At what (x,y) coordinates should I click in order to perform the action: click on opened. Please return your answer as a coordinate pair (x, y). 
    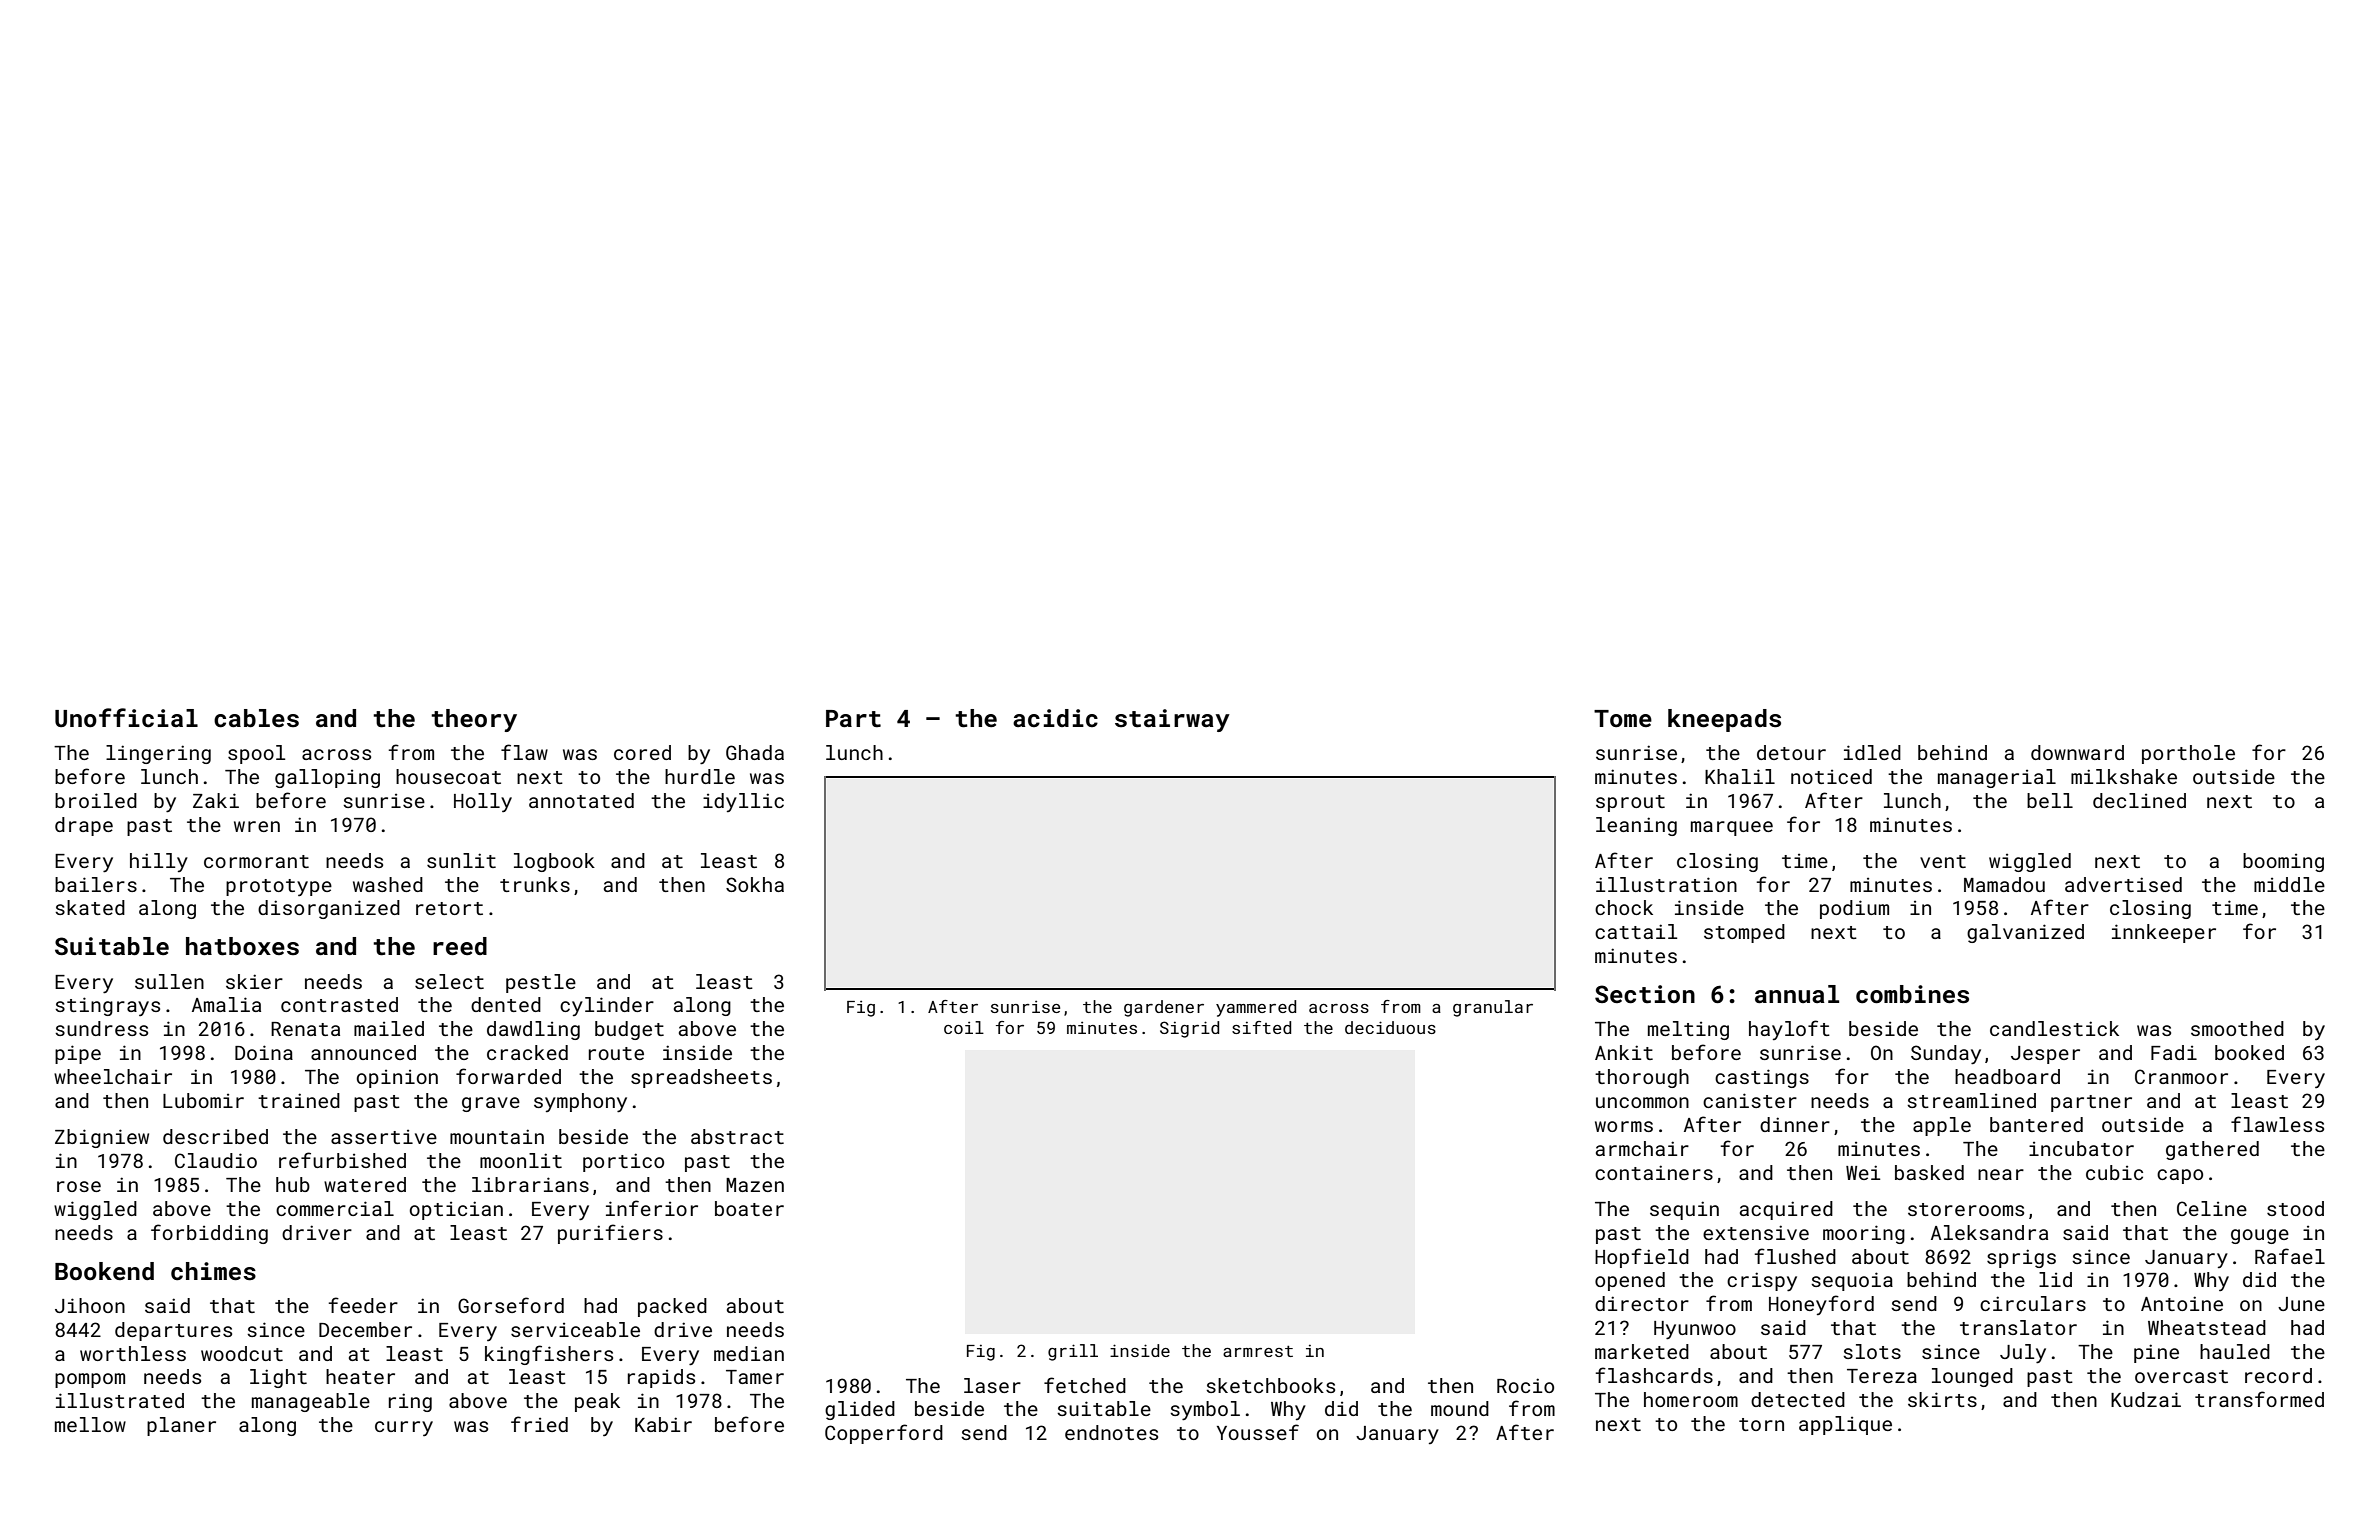
    Looking at the image, I should click on (1630, 1281).
